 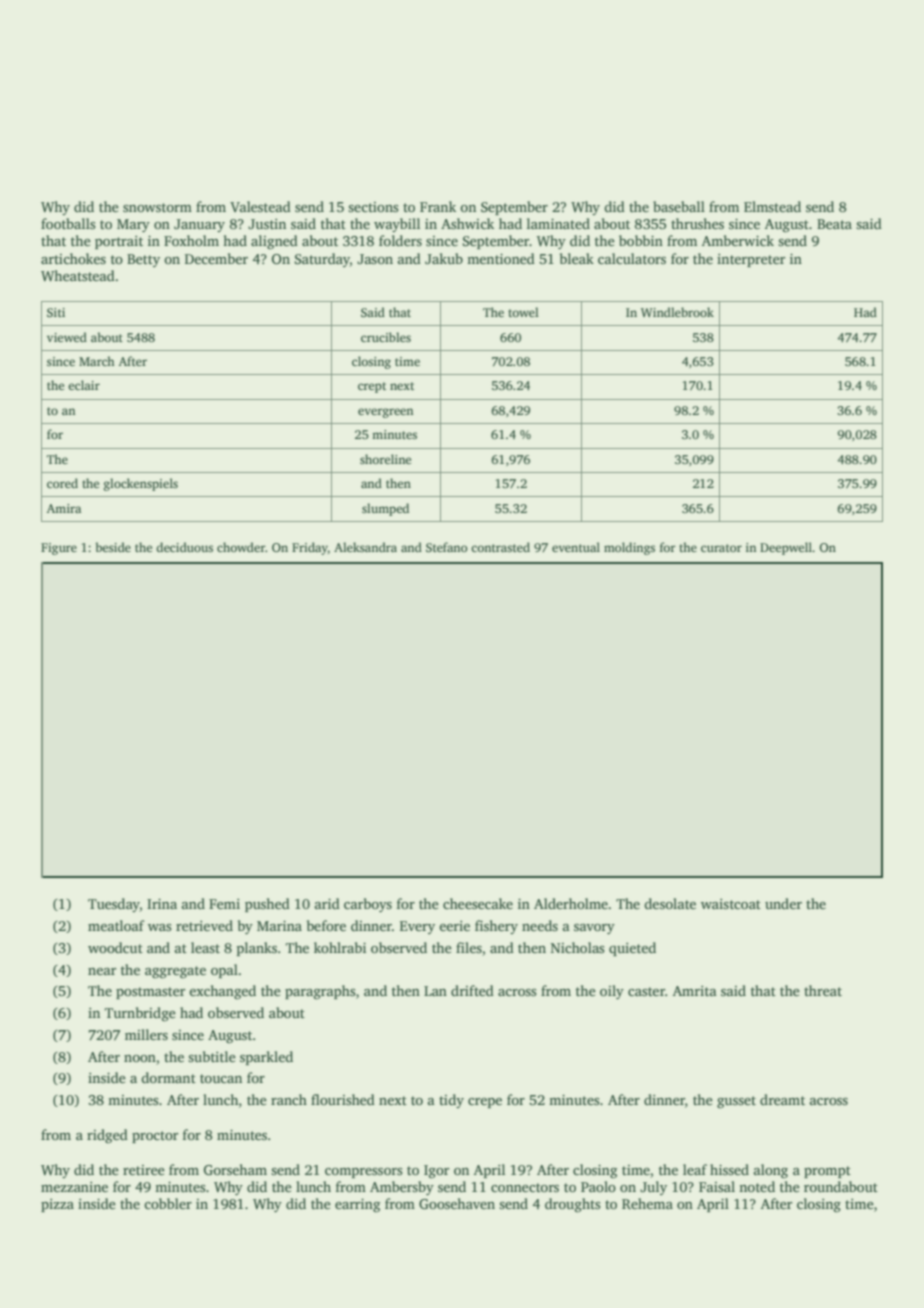 What do you see at coordinates (629, 548) in the page?
I see `moldings` at bounding box center [629, 548].
